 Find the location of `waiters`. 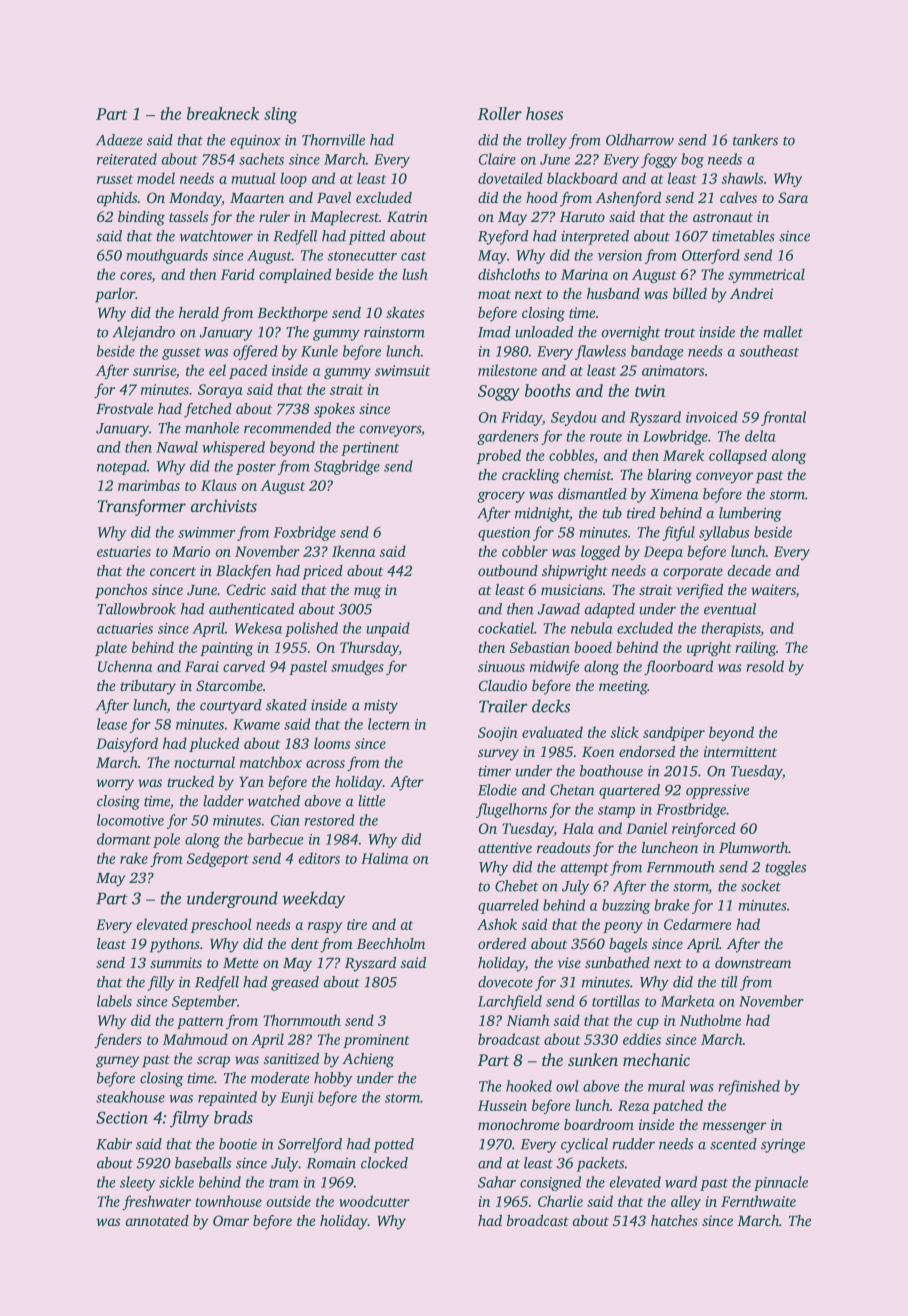

waiters is located at coordinates (773, 591).
